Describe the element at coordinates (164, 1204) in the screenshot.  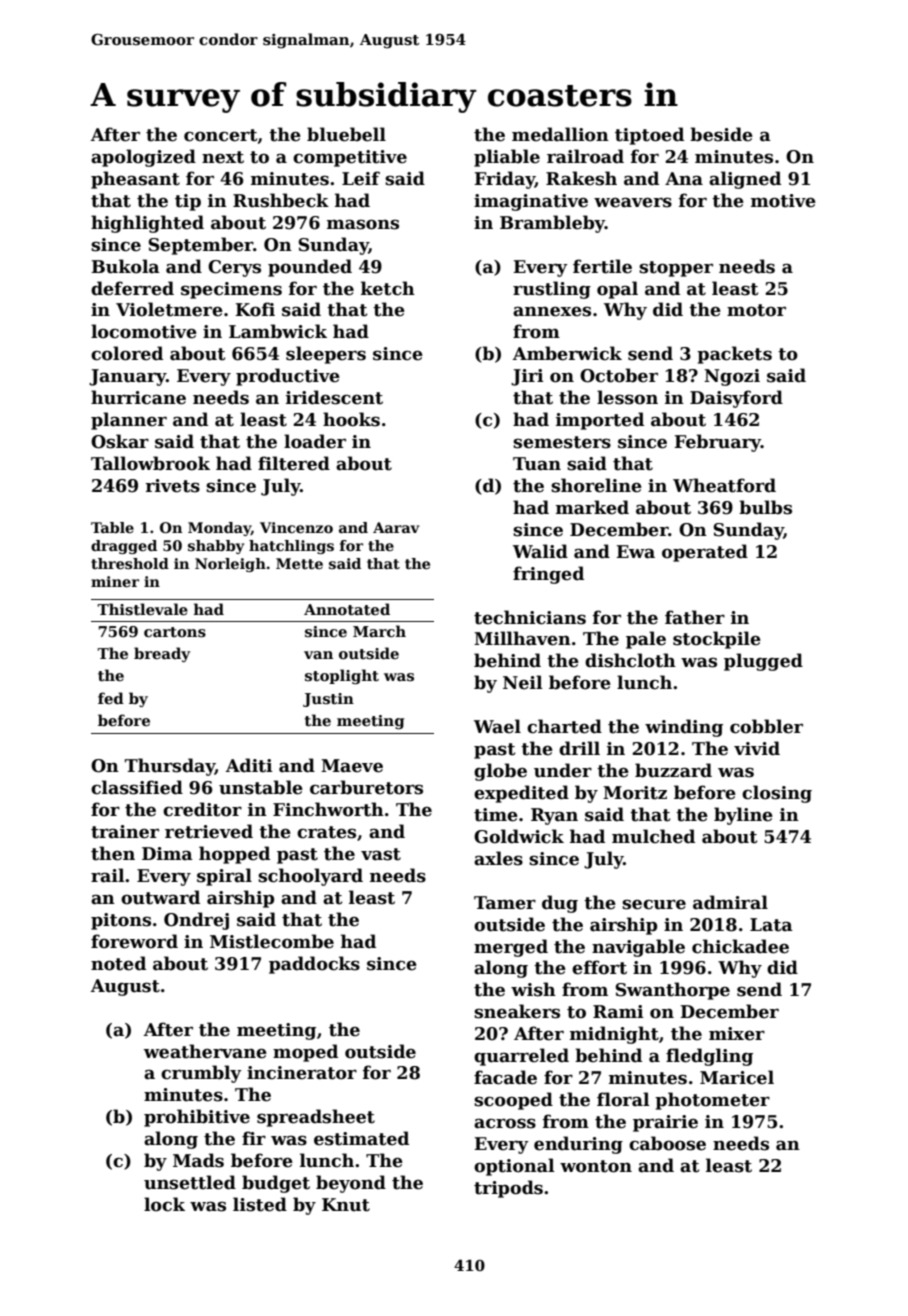
I see `lock` at that location.
